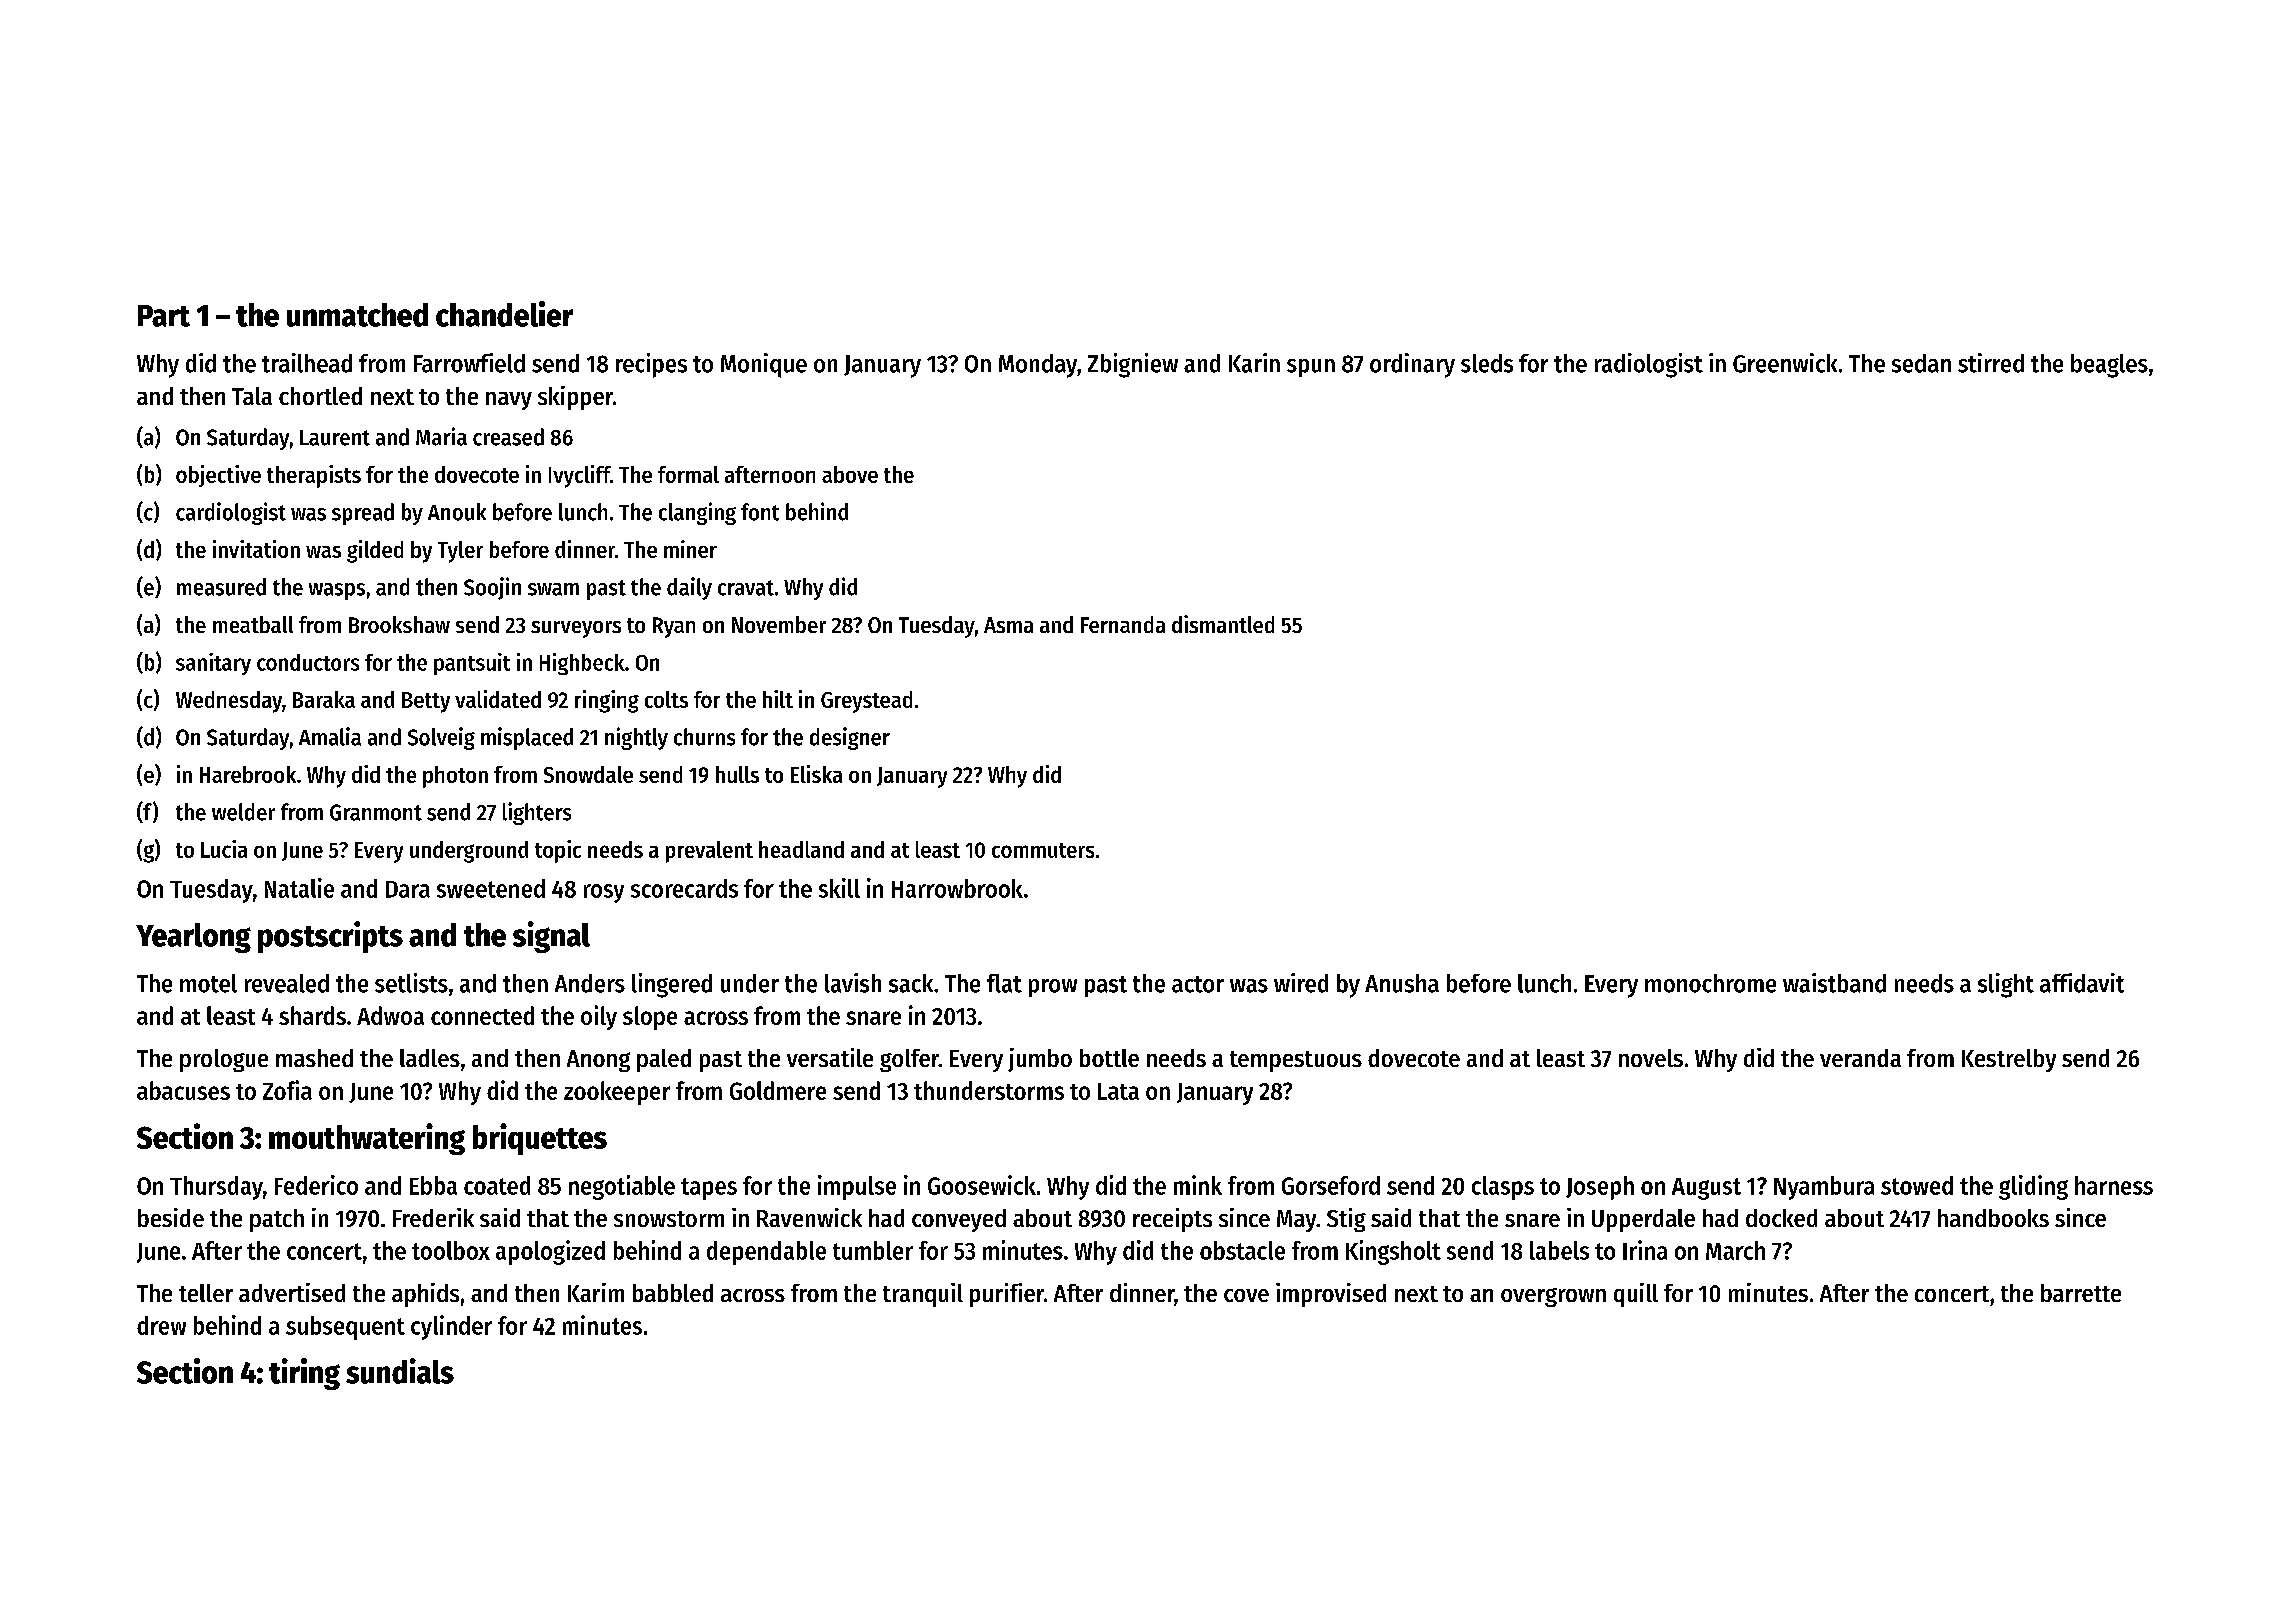 This document has height=1620, width=2292. What do you see at coordinates (193, 938) in the document?
I see `Yearlong` at bounding box center [193, 938].
